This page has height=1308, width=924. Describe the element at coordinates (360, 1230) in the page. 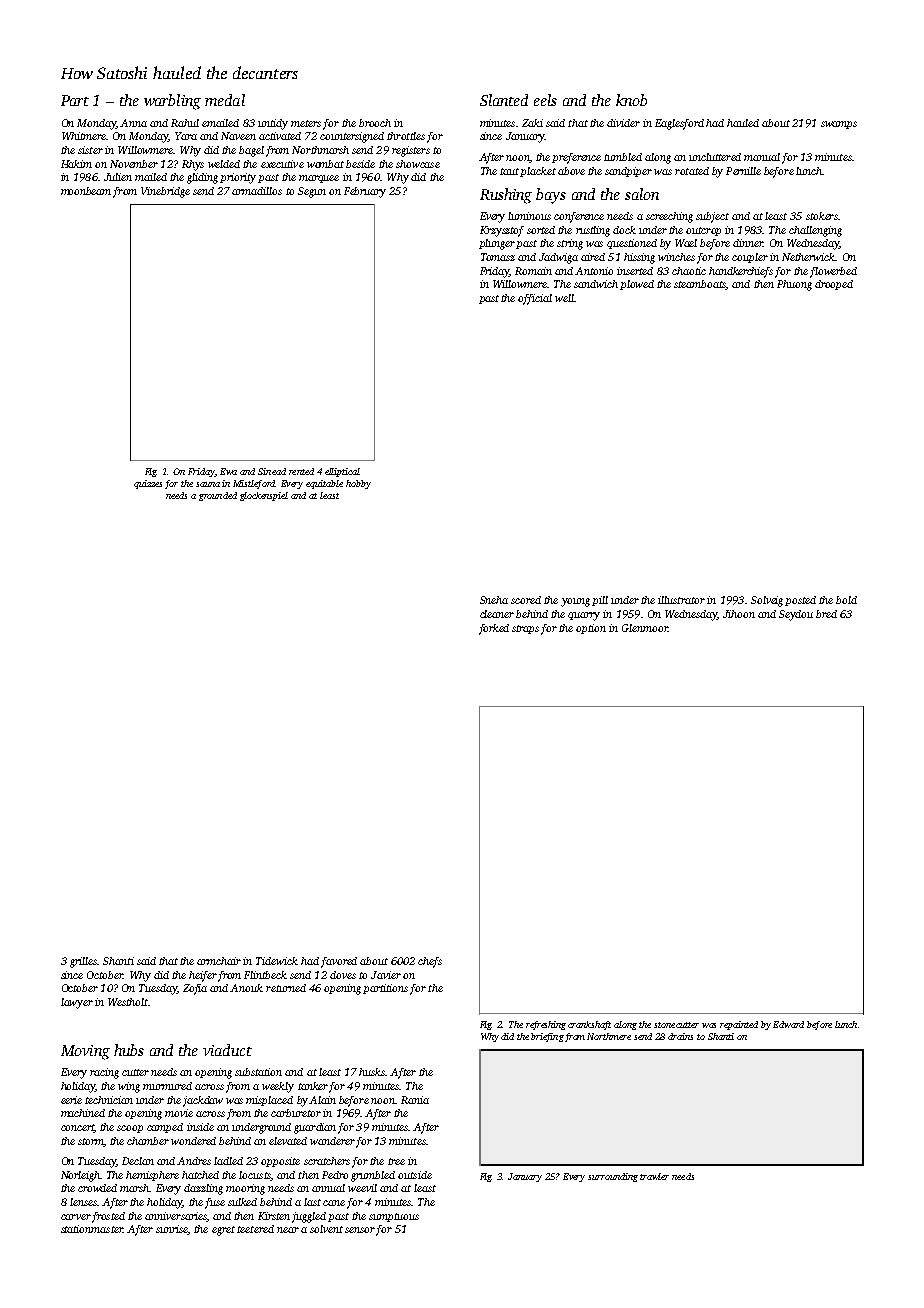

I see `sensor` at that location.
